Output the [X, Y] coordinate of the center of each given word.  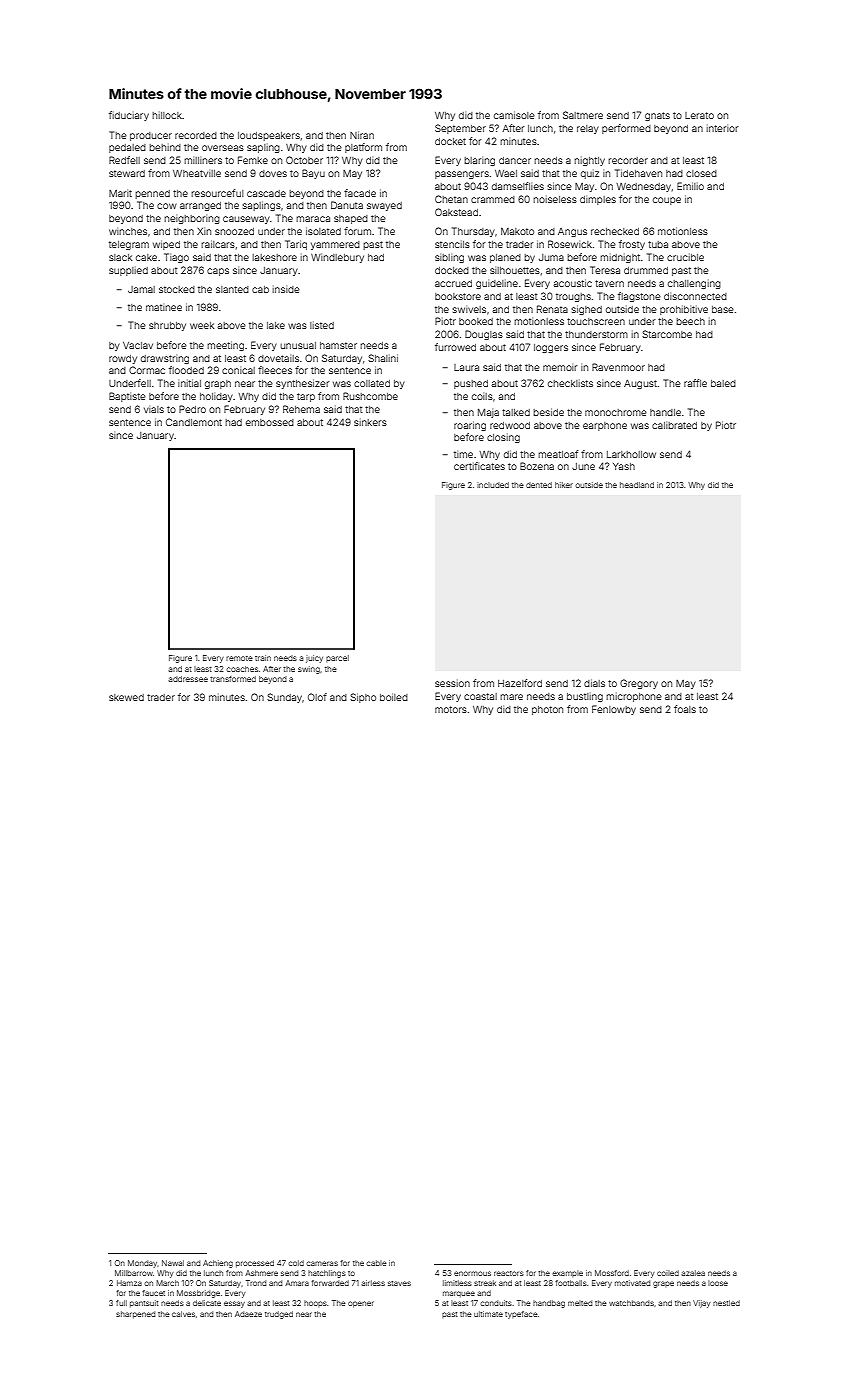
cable [376, 1263]
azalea [693, 1273]
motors [451, 709]
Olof [317, 697]
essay [234, 1304]
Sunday [284, 698]
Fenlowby [614, 710]
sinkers [370, 422]
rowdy [123, 359]
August [640, 384]
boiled [394, 697]
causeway [246, 220]
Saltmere [583, 115]
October [304, 160]
